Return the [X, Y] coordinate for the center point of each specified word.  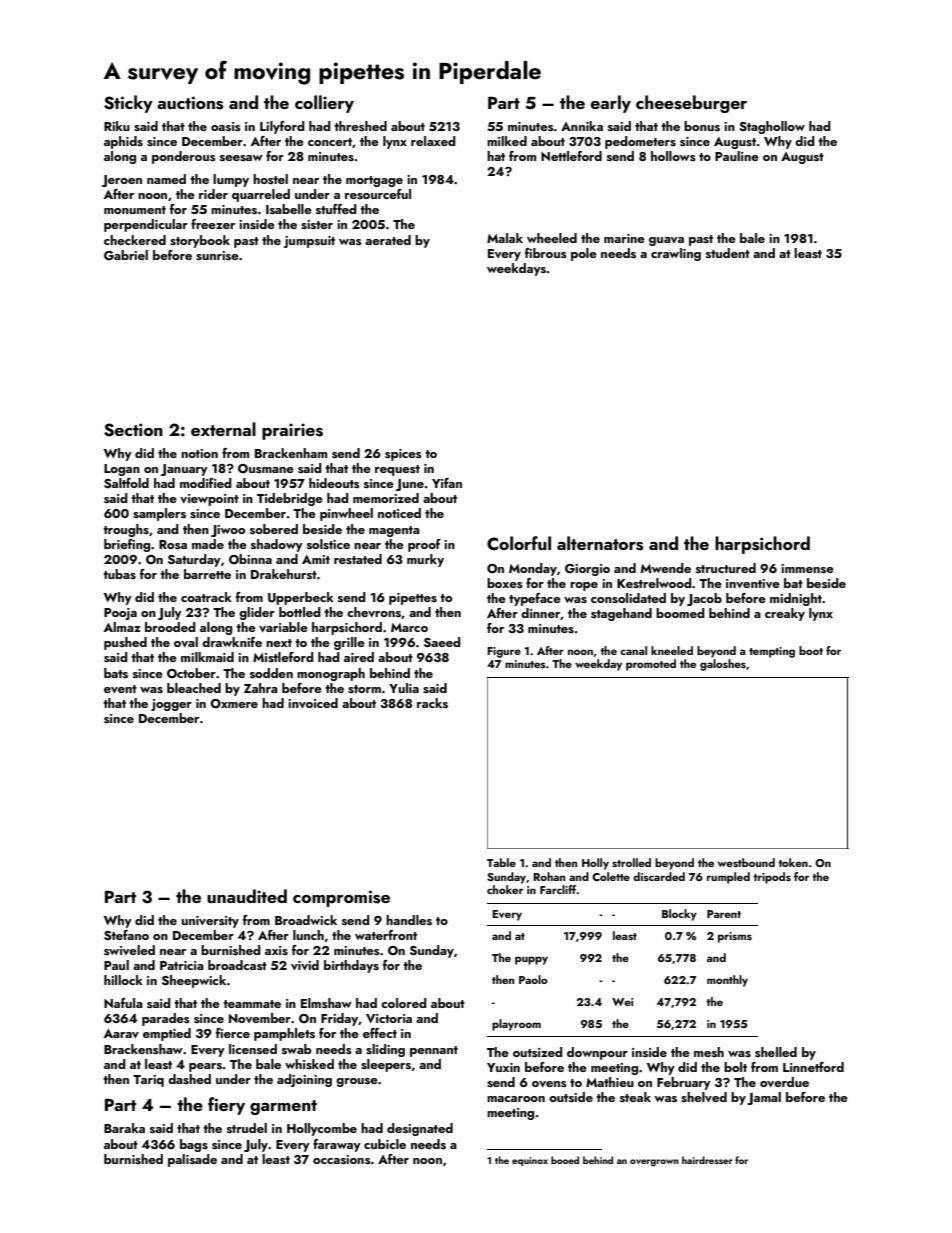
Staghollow [772, 127]
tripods [772, 878]
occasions [342, 1159]
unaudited [247, 896]
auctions [190, 103]
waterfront [386, 935]
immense [807, 568]
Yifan [447, 483]
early [611, 104]
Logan [122, 470]
